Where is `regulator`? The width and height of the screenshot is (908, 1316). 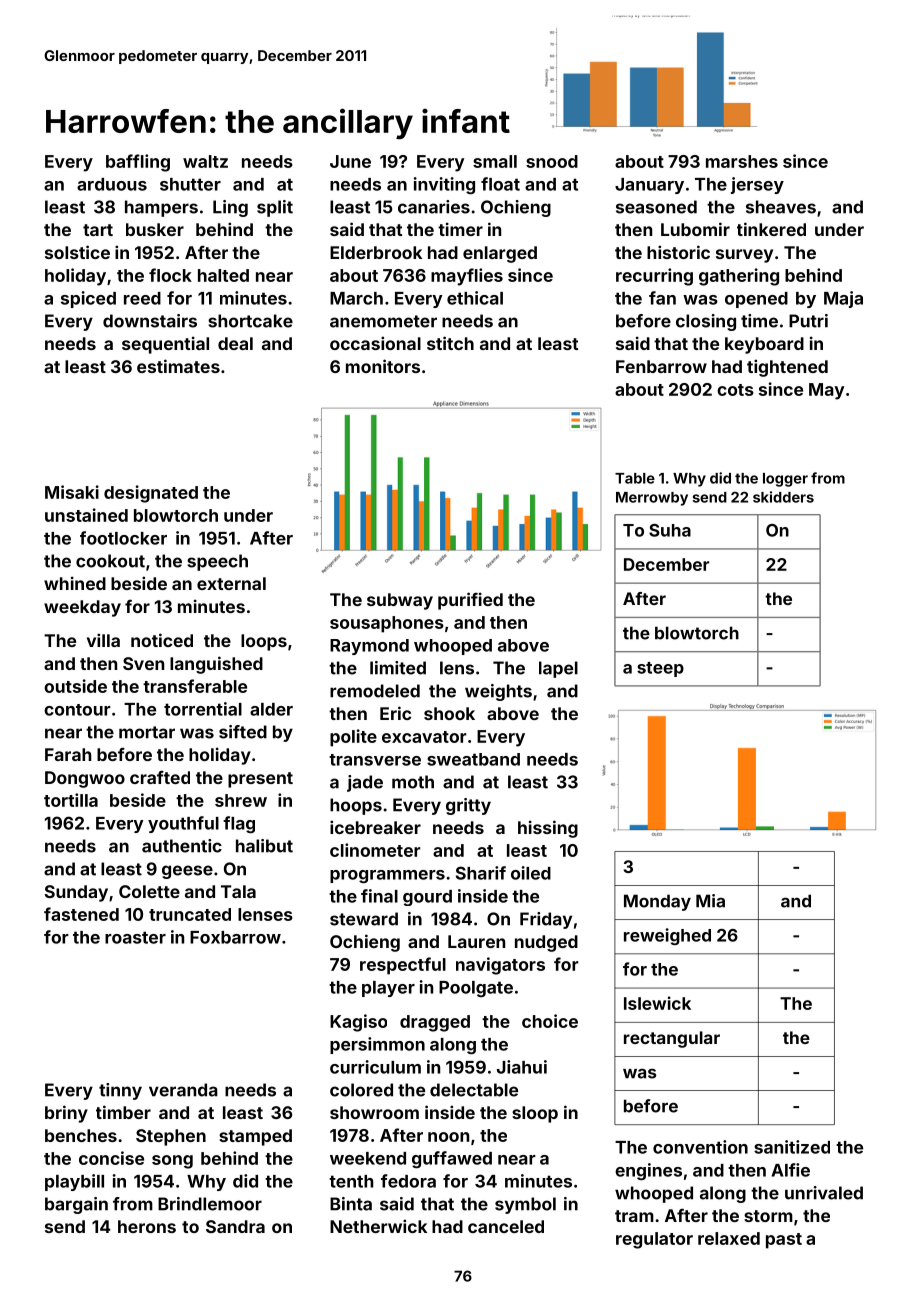
regulator is located at coordinates (654, 1240).
